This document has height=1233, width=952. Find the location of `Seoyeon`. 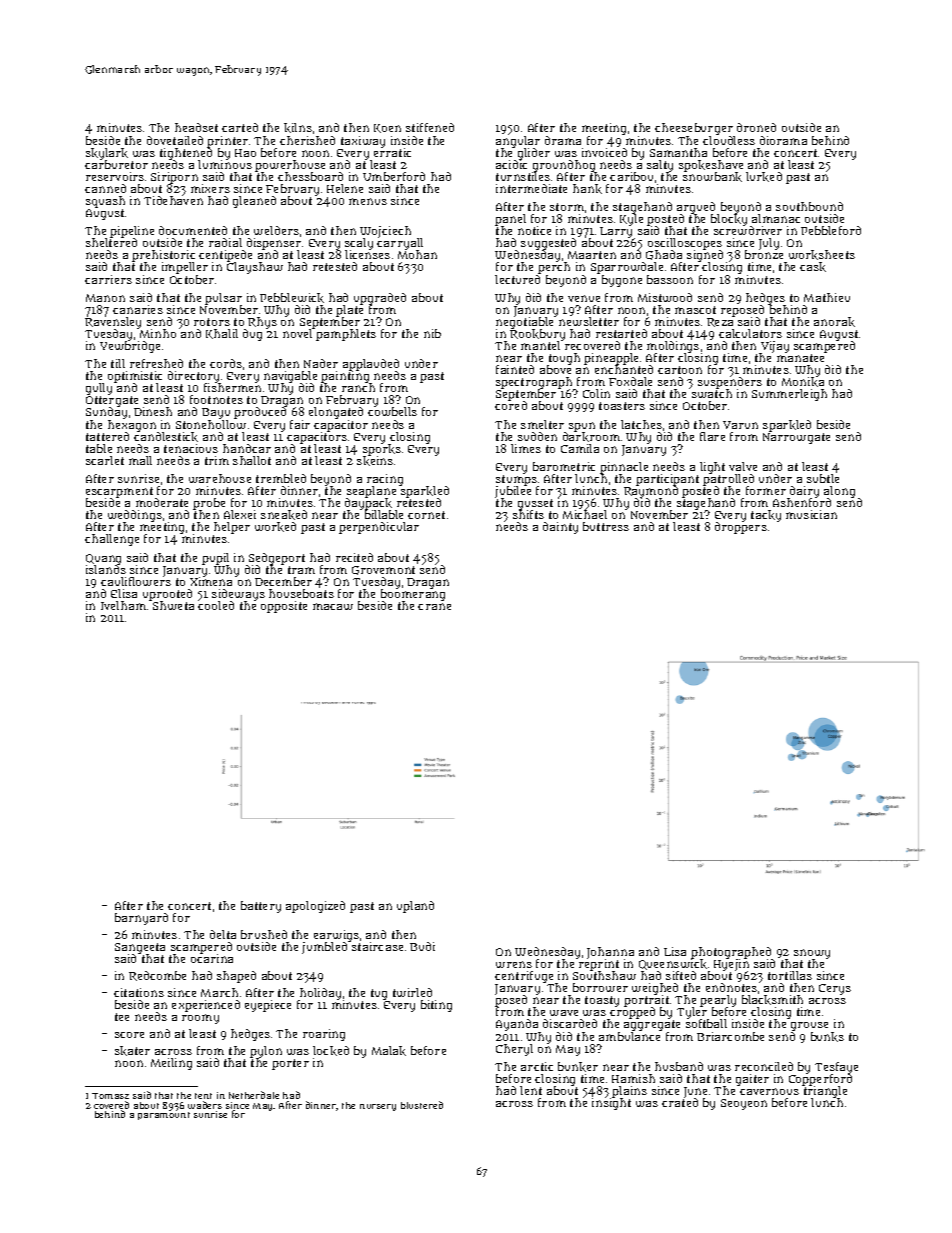

Seoyeon is located at coordinates (744, 1104).
